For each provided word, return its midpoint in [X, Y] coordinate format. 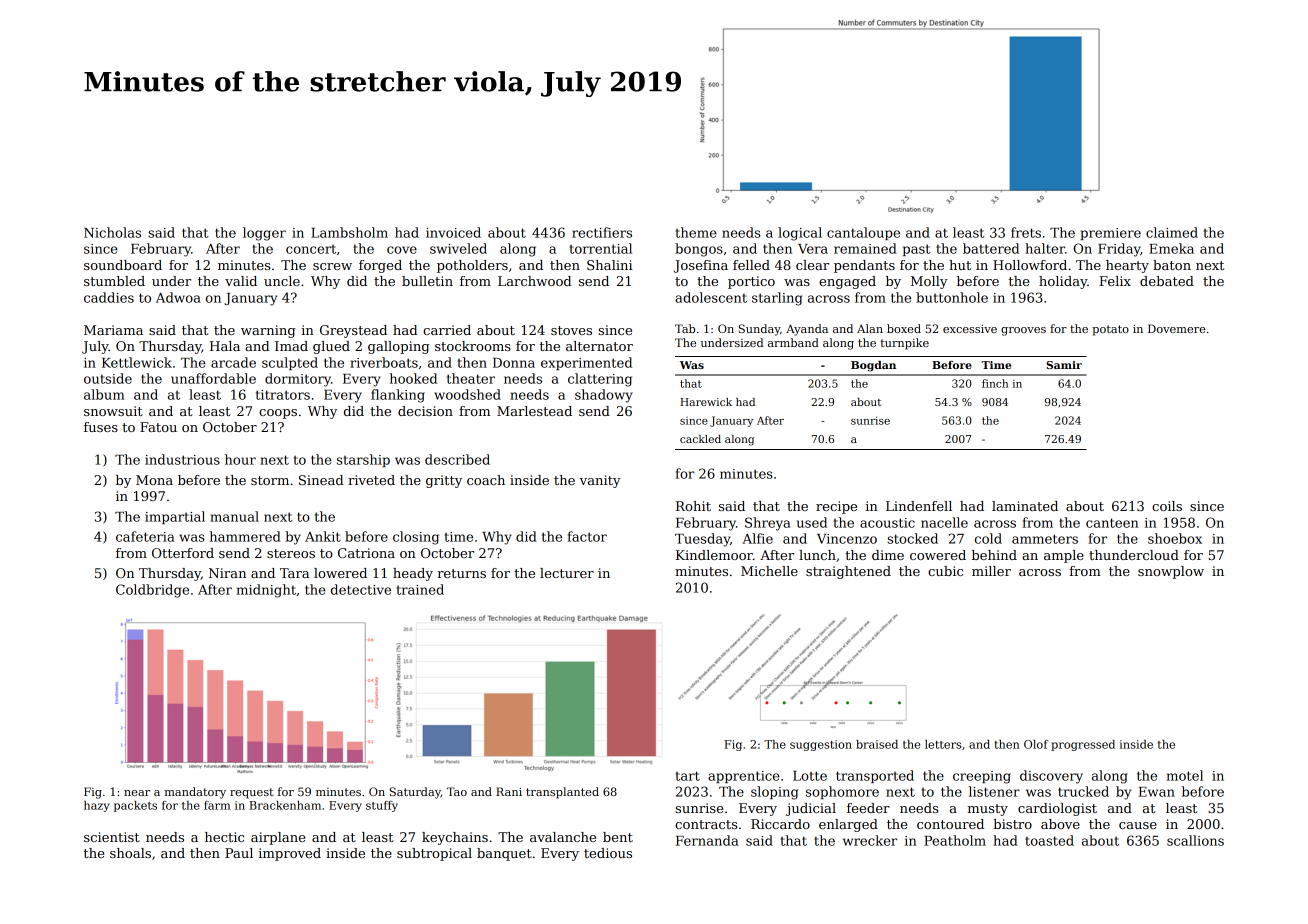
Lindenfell [919, 506]
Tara [294, 573]
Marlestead [534, 411]
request [251, 793]
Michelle [769, 571]
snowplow [1171, 572]
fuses [101, 427]
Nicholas [112, 232]
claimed [1172, 232]
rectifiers [602, 232]
